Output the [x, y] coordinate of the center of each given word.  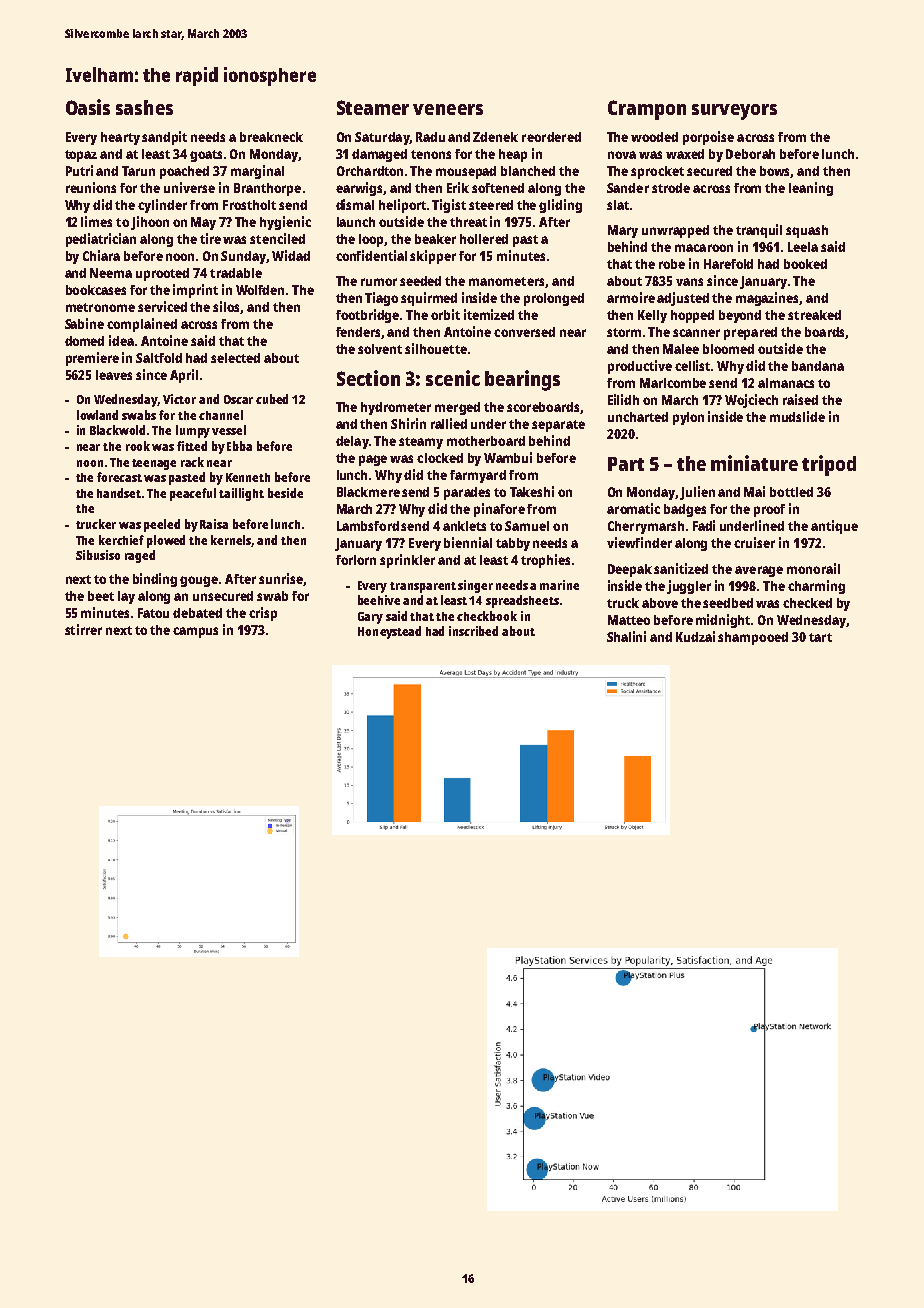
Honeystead [389, 632]
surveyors [734, 112]
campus [195, 632]
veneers [448, 109]
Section [368, 378]
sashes [144, 107]
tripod [829, 465]
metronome [100, 307]
